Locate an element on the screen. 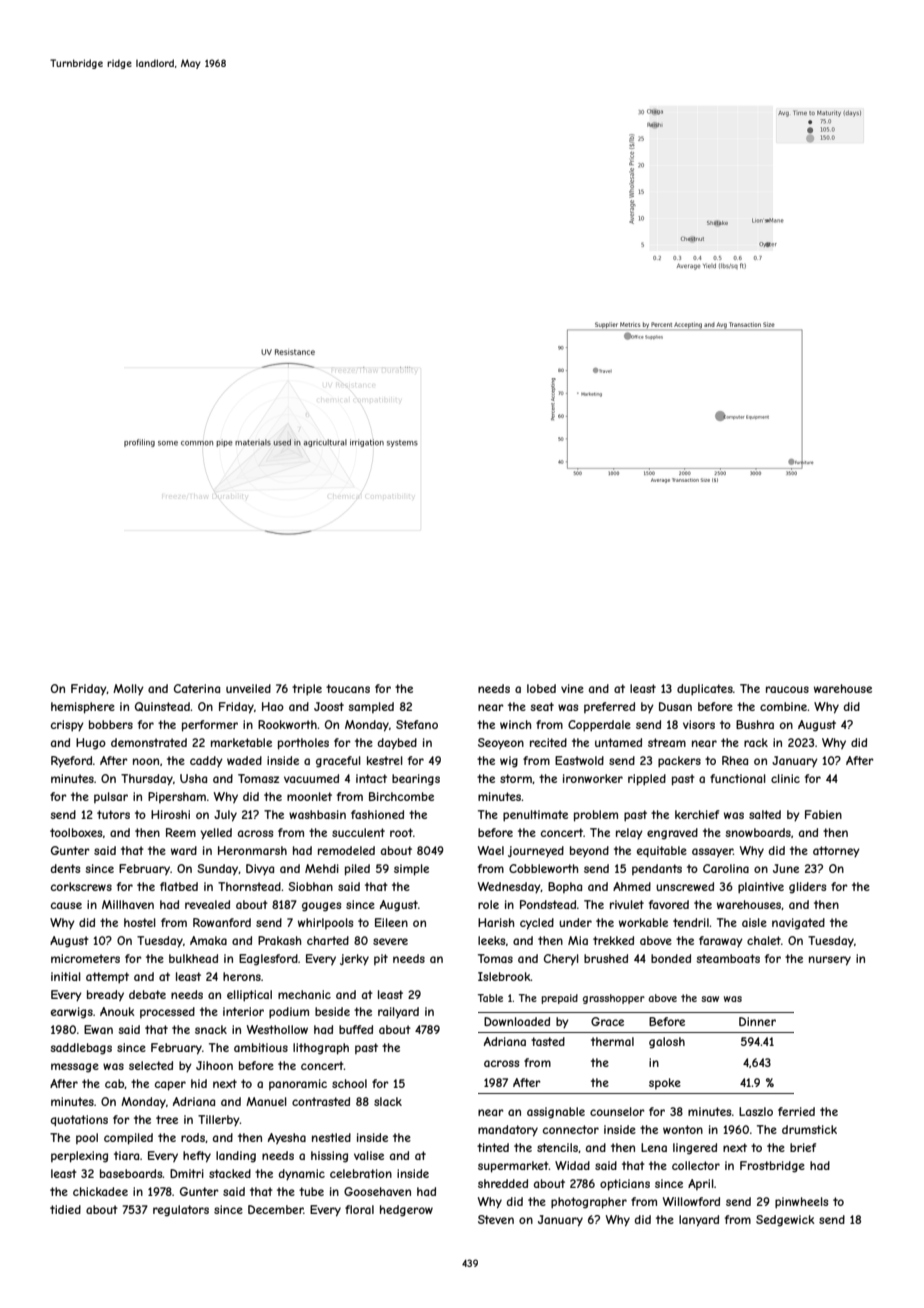 Image resolution: width=924 pixels, height=1308 pixels. Harish is located at coordinates (496, 922).
